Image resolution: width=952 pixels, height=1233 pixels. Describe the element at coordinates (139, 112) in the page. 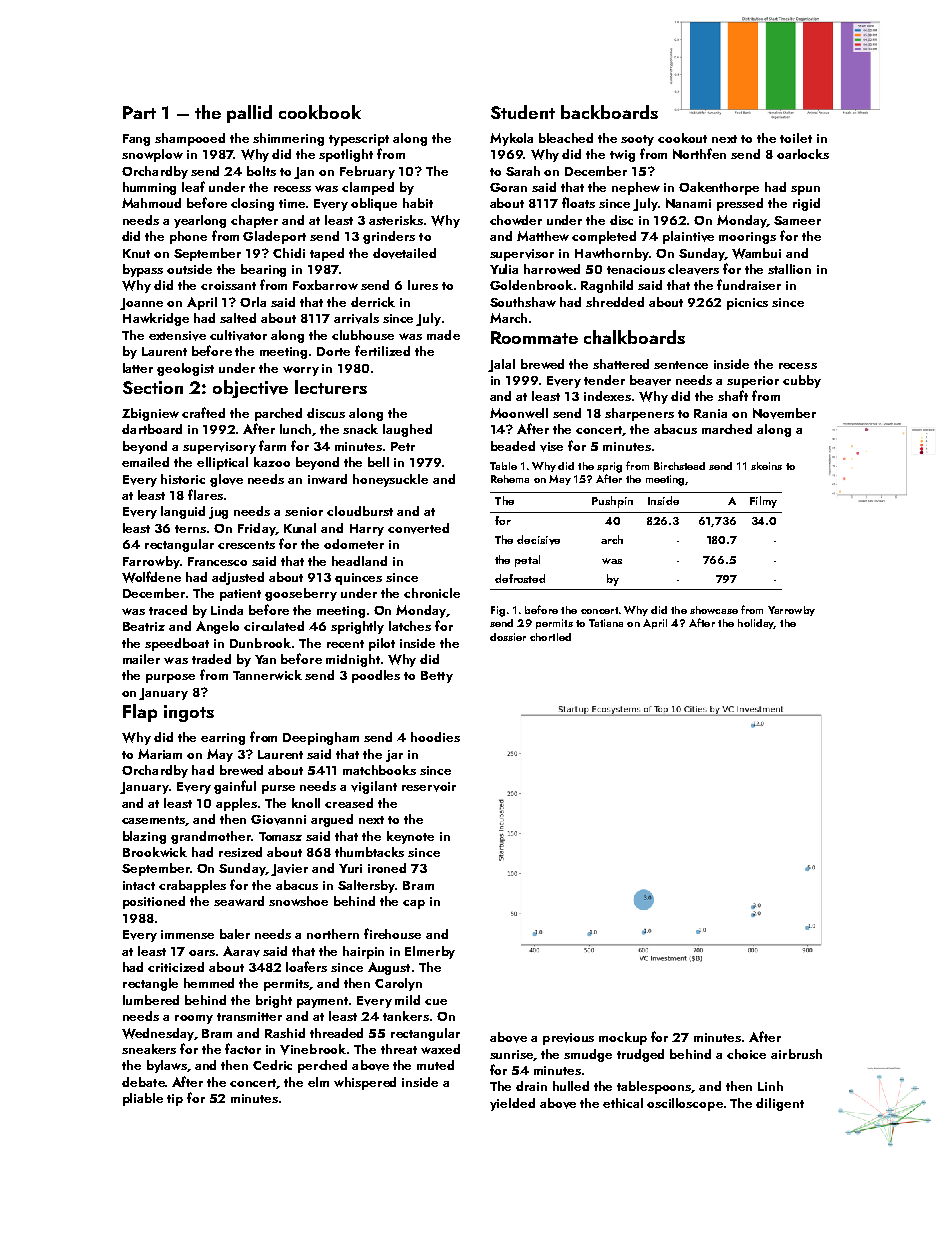

I see `Part` at that location.
